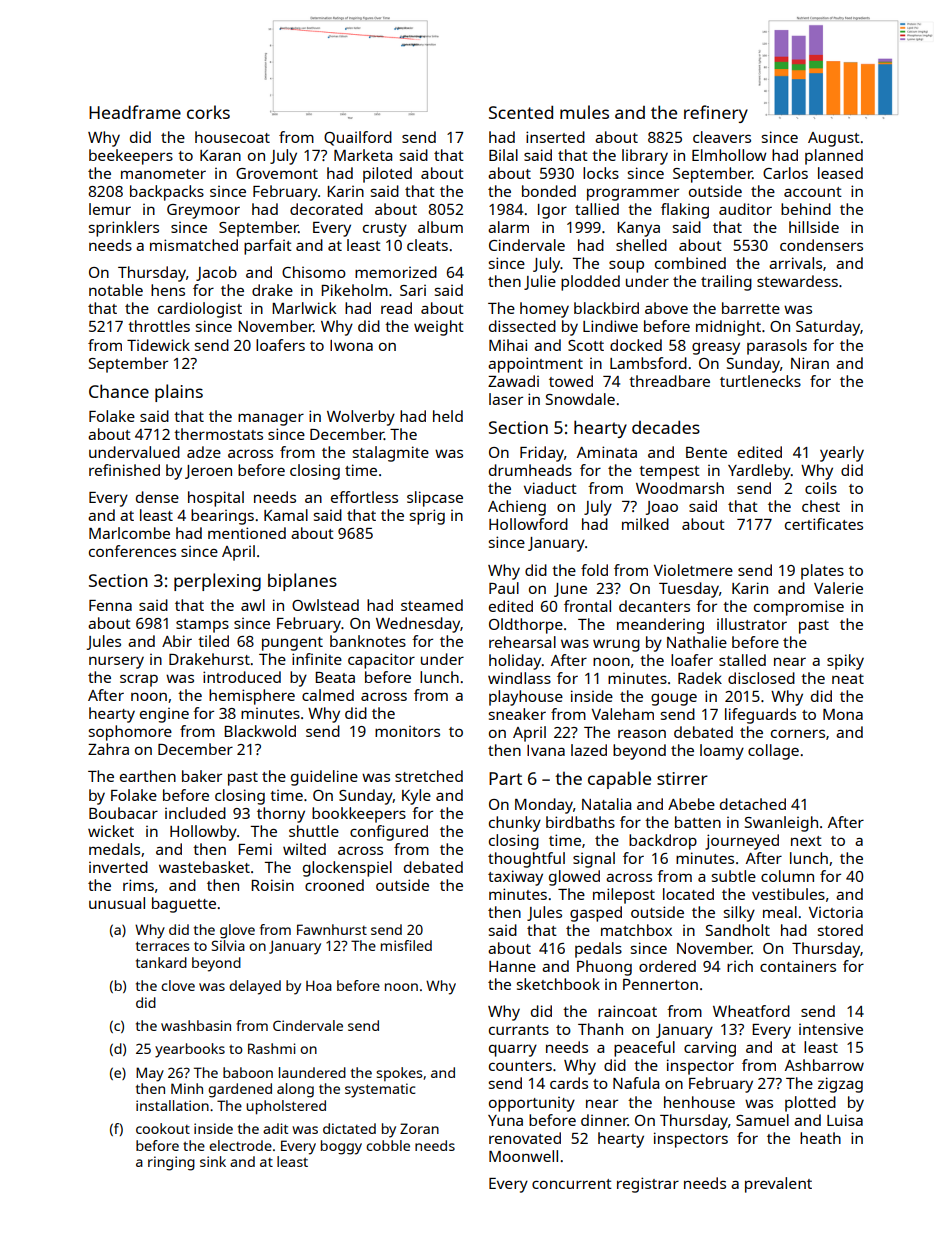 This document has width=952, height=1233. What do you see at coordinates (213, 1161) in the document?
I see `sink` at bounding box center [213, 1161].
